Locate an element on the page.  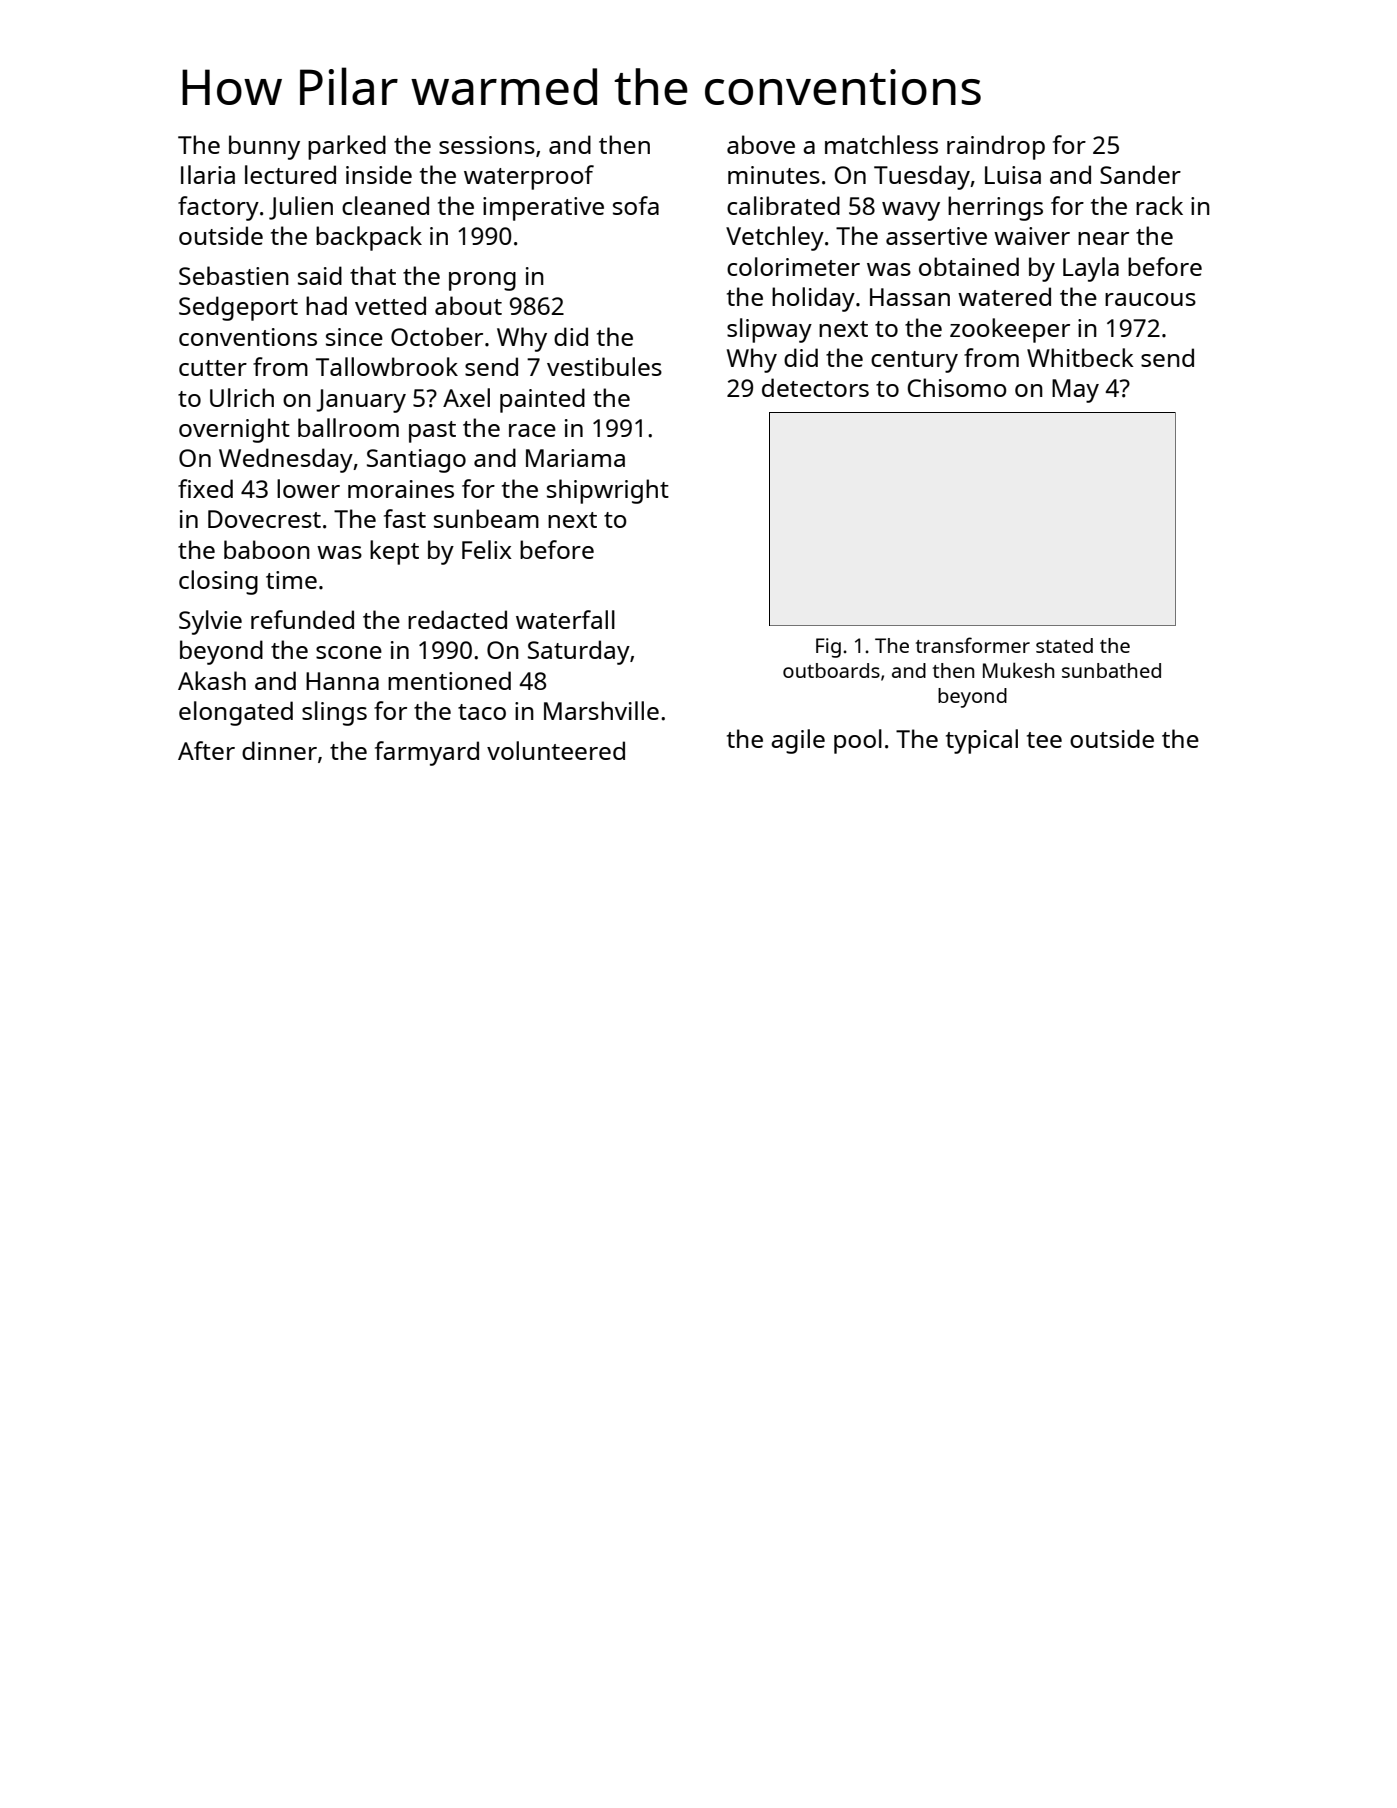
Whitbeck is located at coordinates (1080, 357).
